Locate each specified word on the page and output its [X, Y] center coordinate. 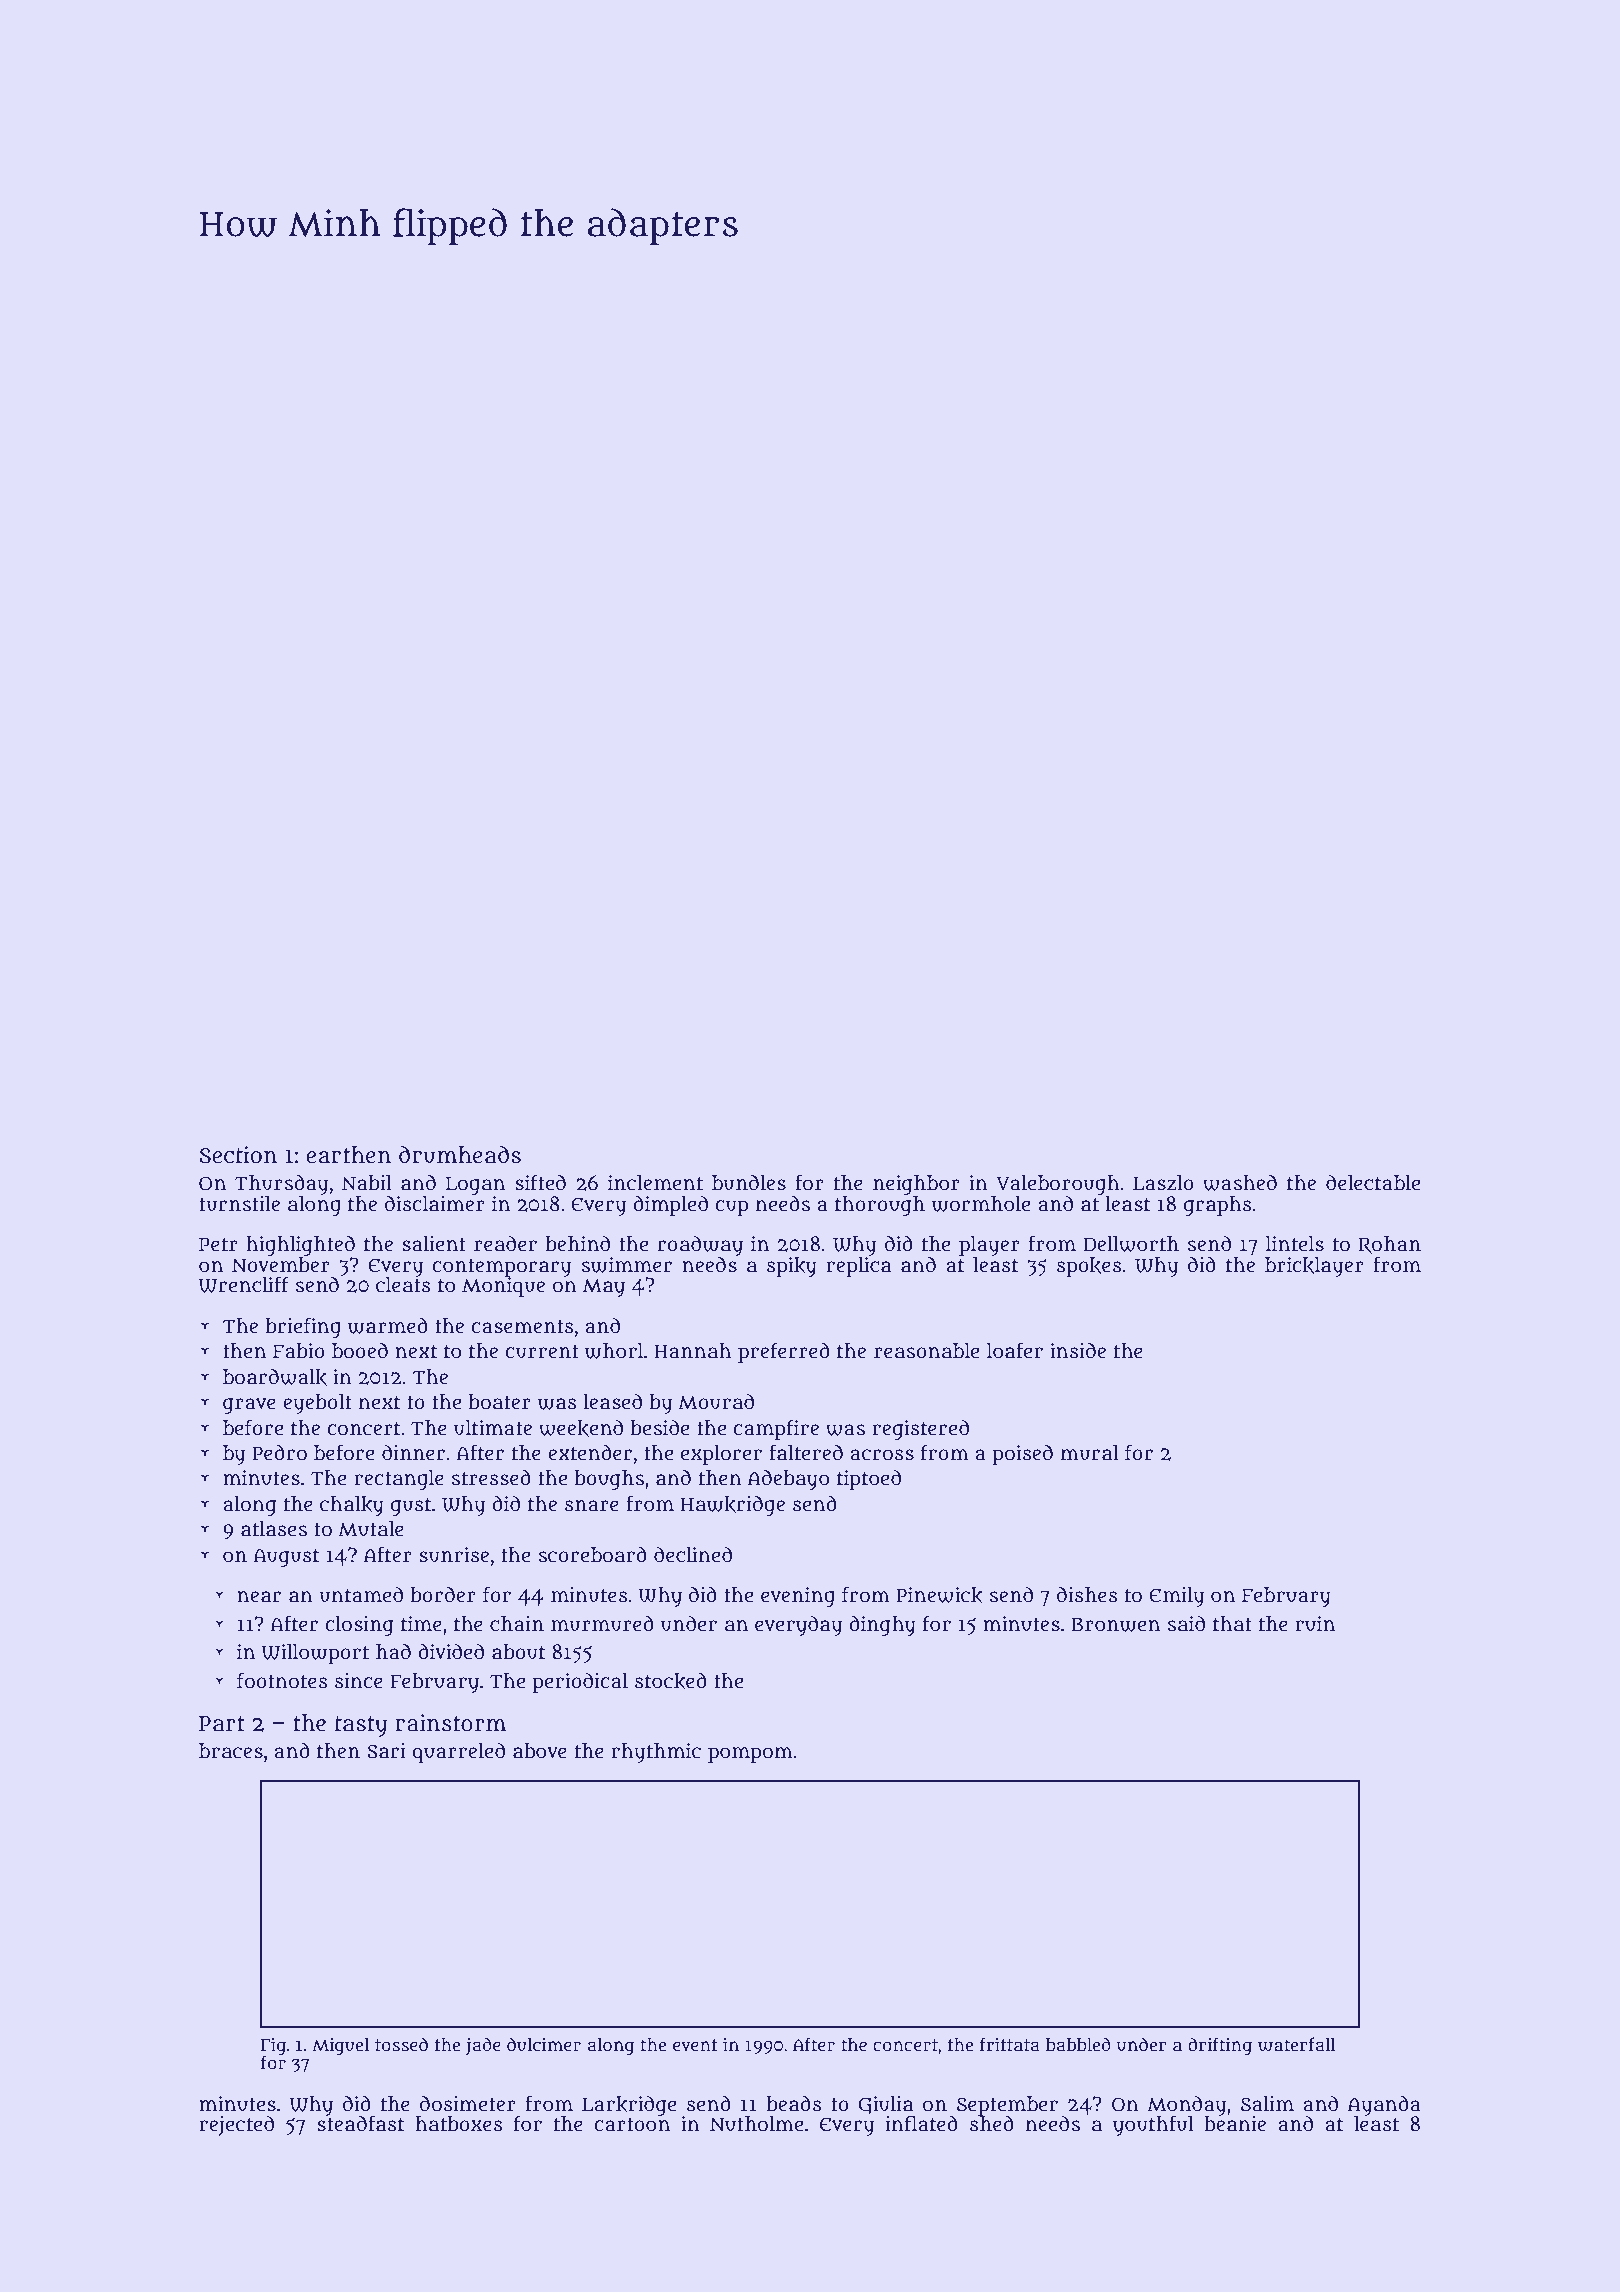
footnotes [282, 1680]
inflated [921, 2123]
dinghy [882, 1626]
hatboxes [459, 2124]
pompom [750, 1755]
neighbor [916, 1185]
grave [249, 1406]
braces [231, 1751]
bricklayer [1314, 1267]
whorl [614, 1351]
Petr [218, 1244]
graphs [1218, 1206]
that [1232, 1624]
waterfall [1297, 2044]
